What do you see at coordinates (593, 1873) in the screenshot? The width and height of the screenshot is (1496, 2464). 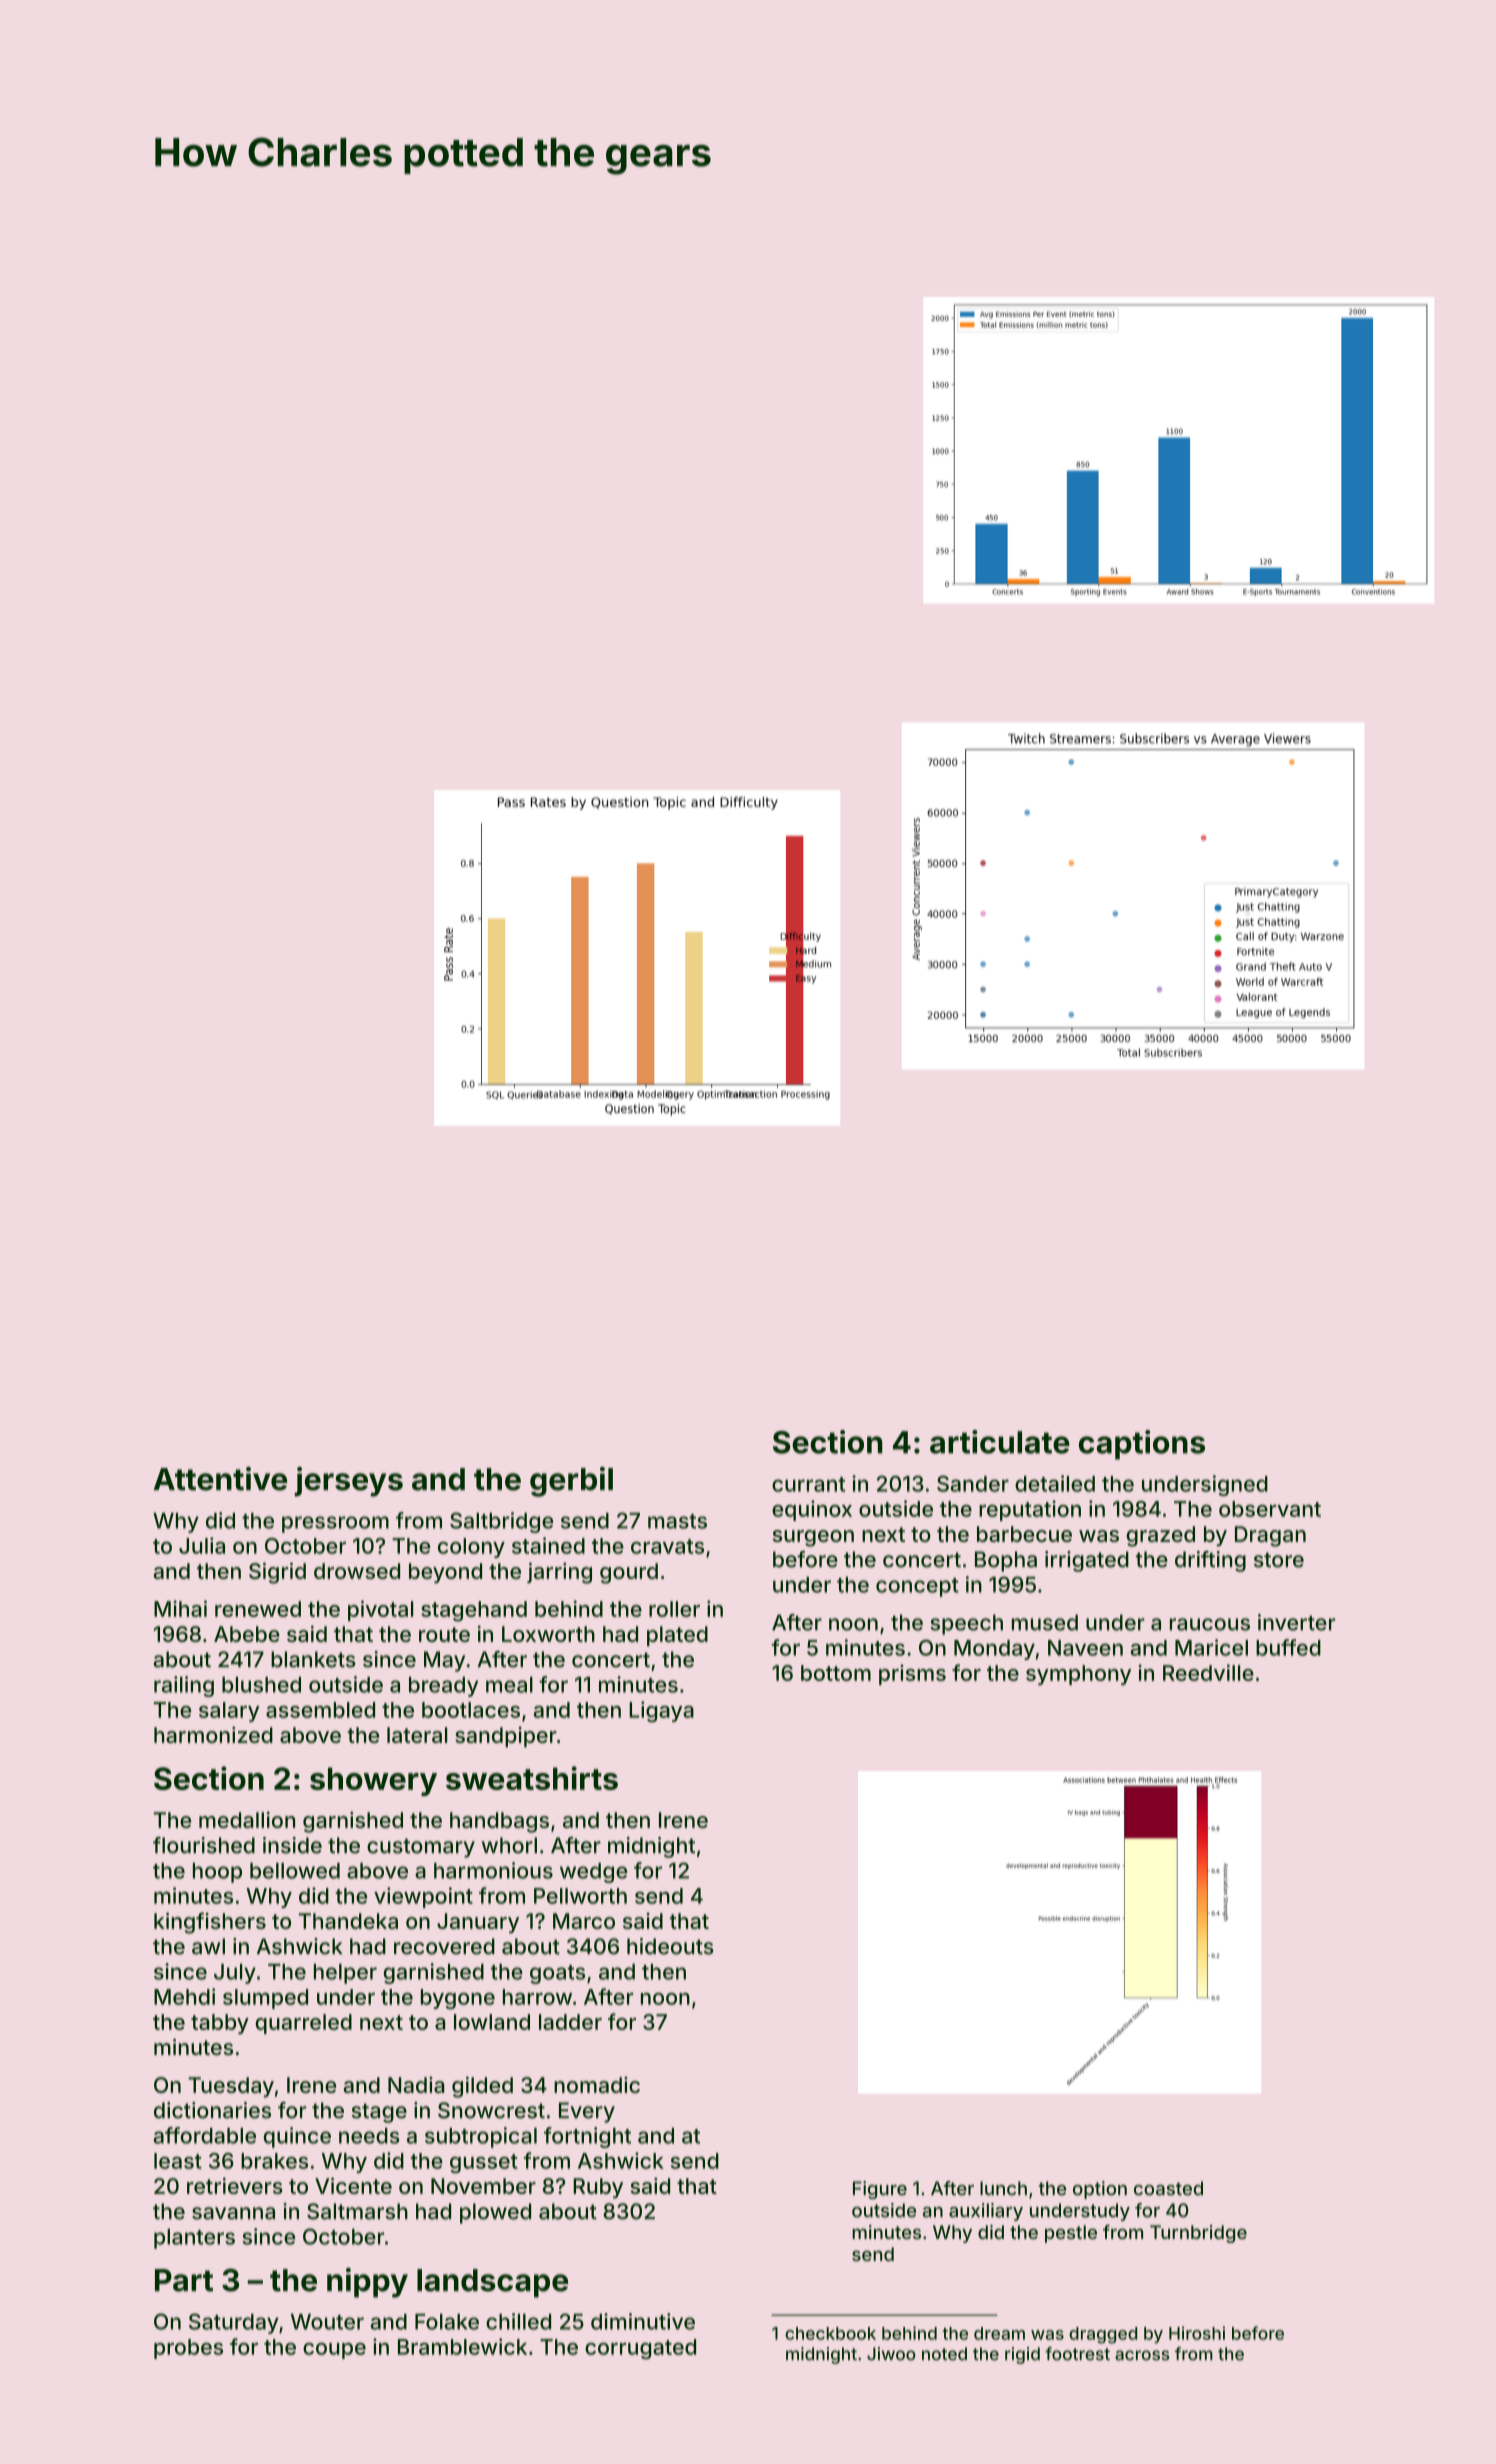 I see `wedge` at bounding box center [593, 1873].
